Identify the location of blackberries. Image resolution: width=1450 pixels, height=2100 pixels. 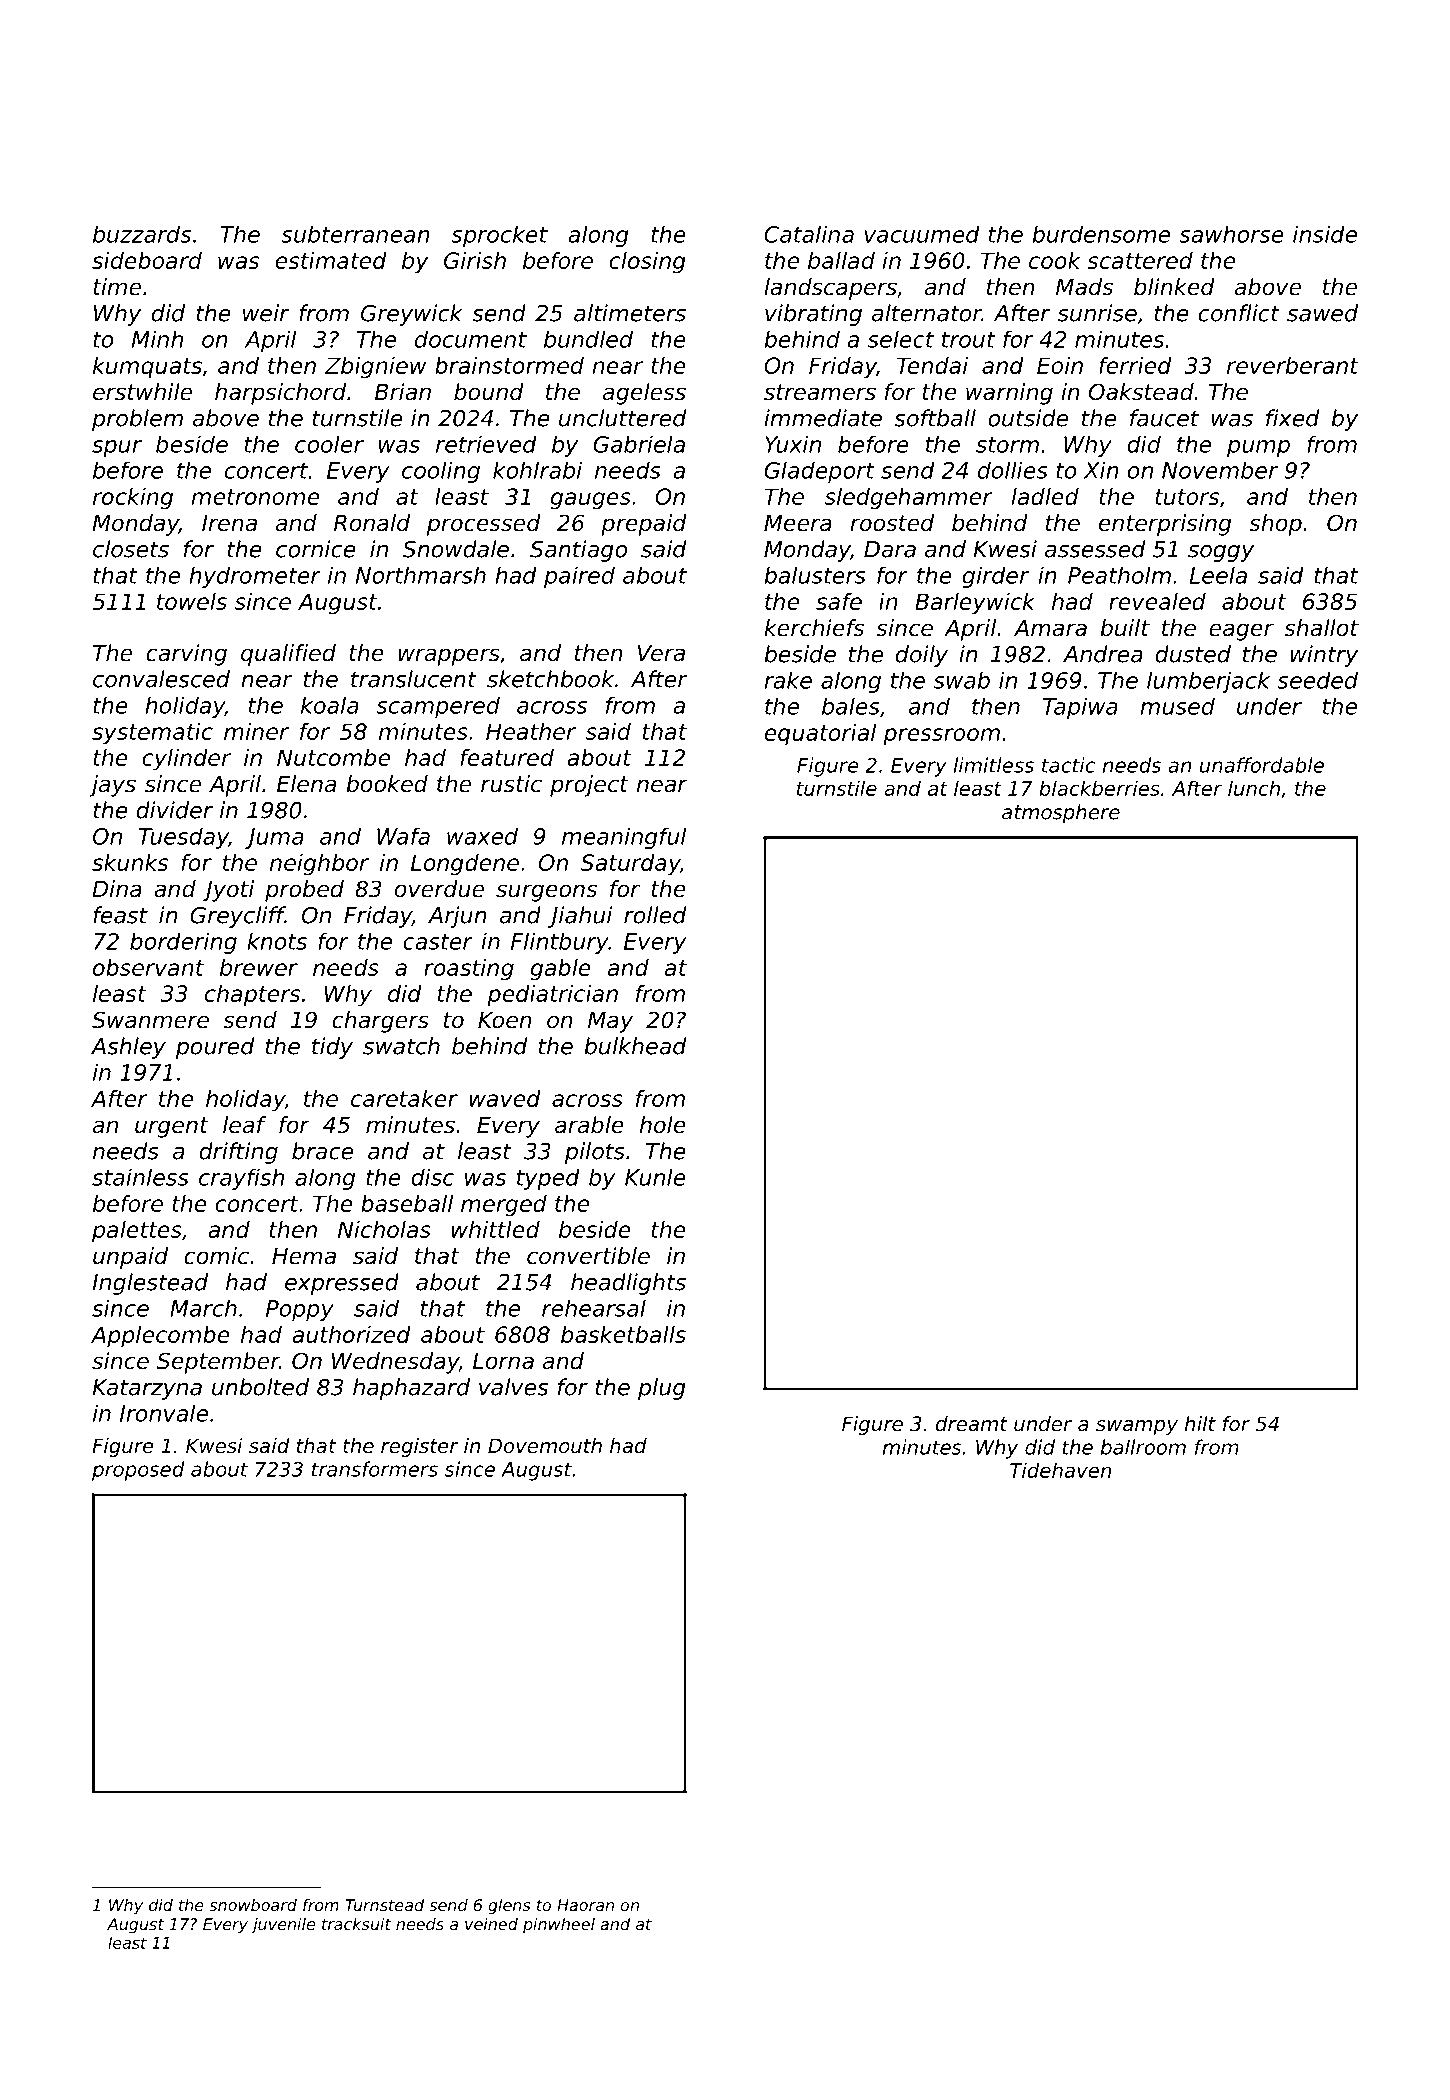
(1099, 788).
